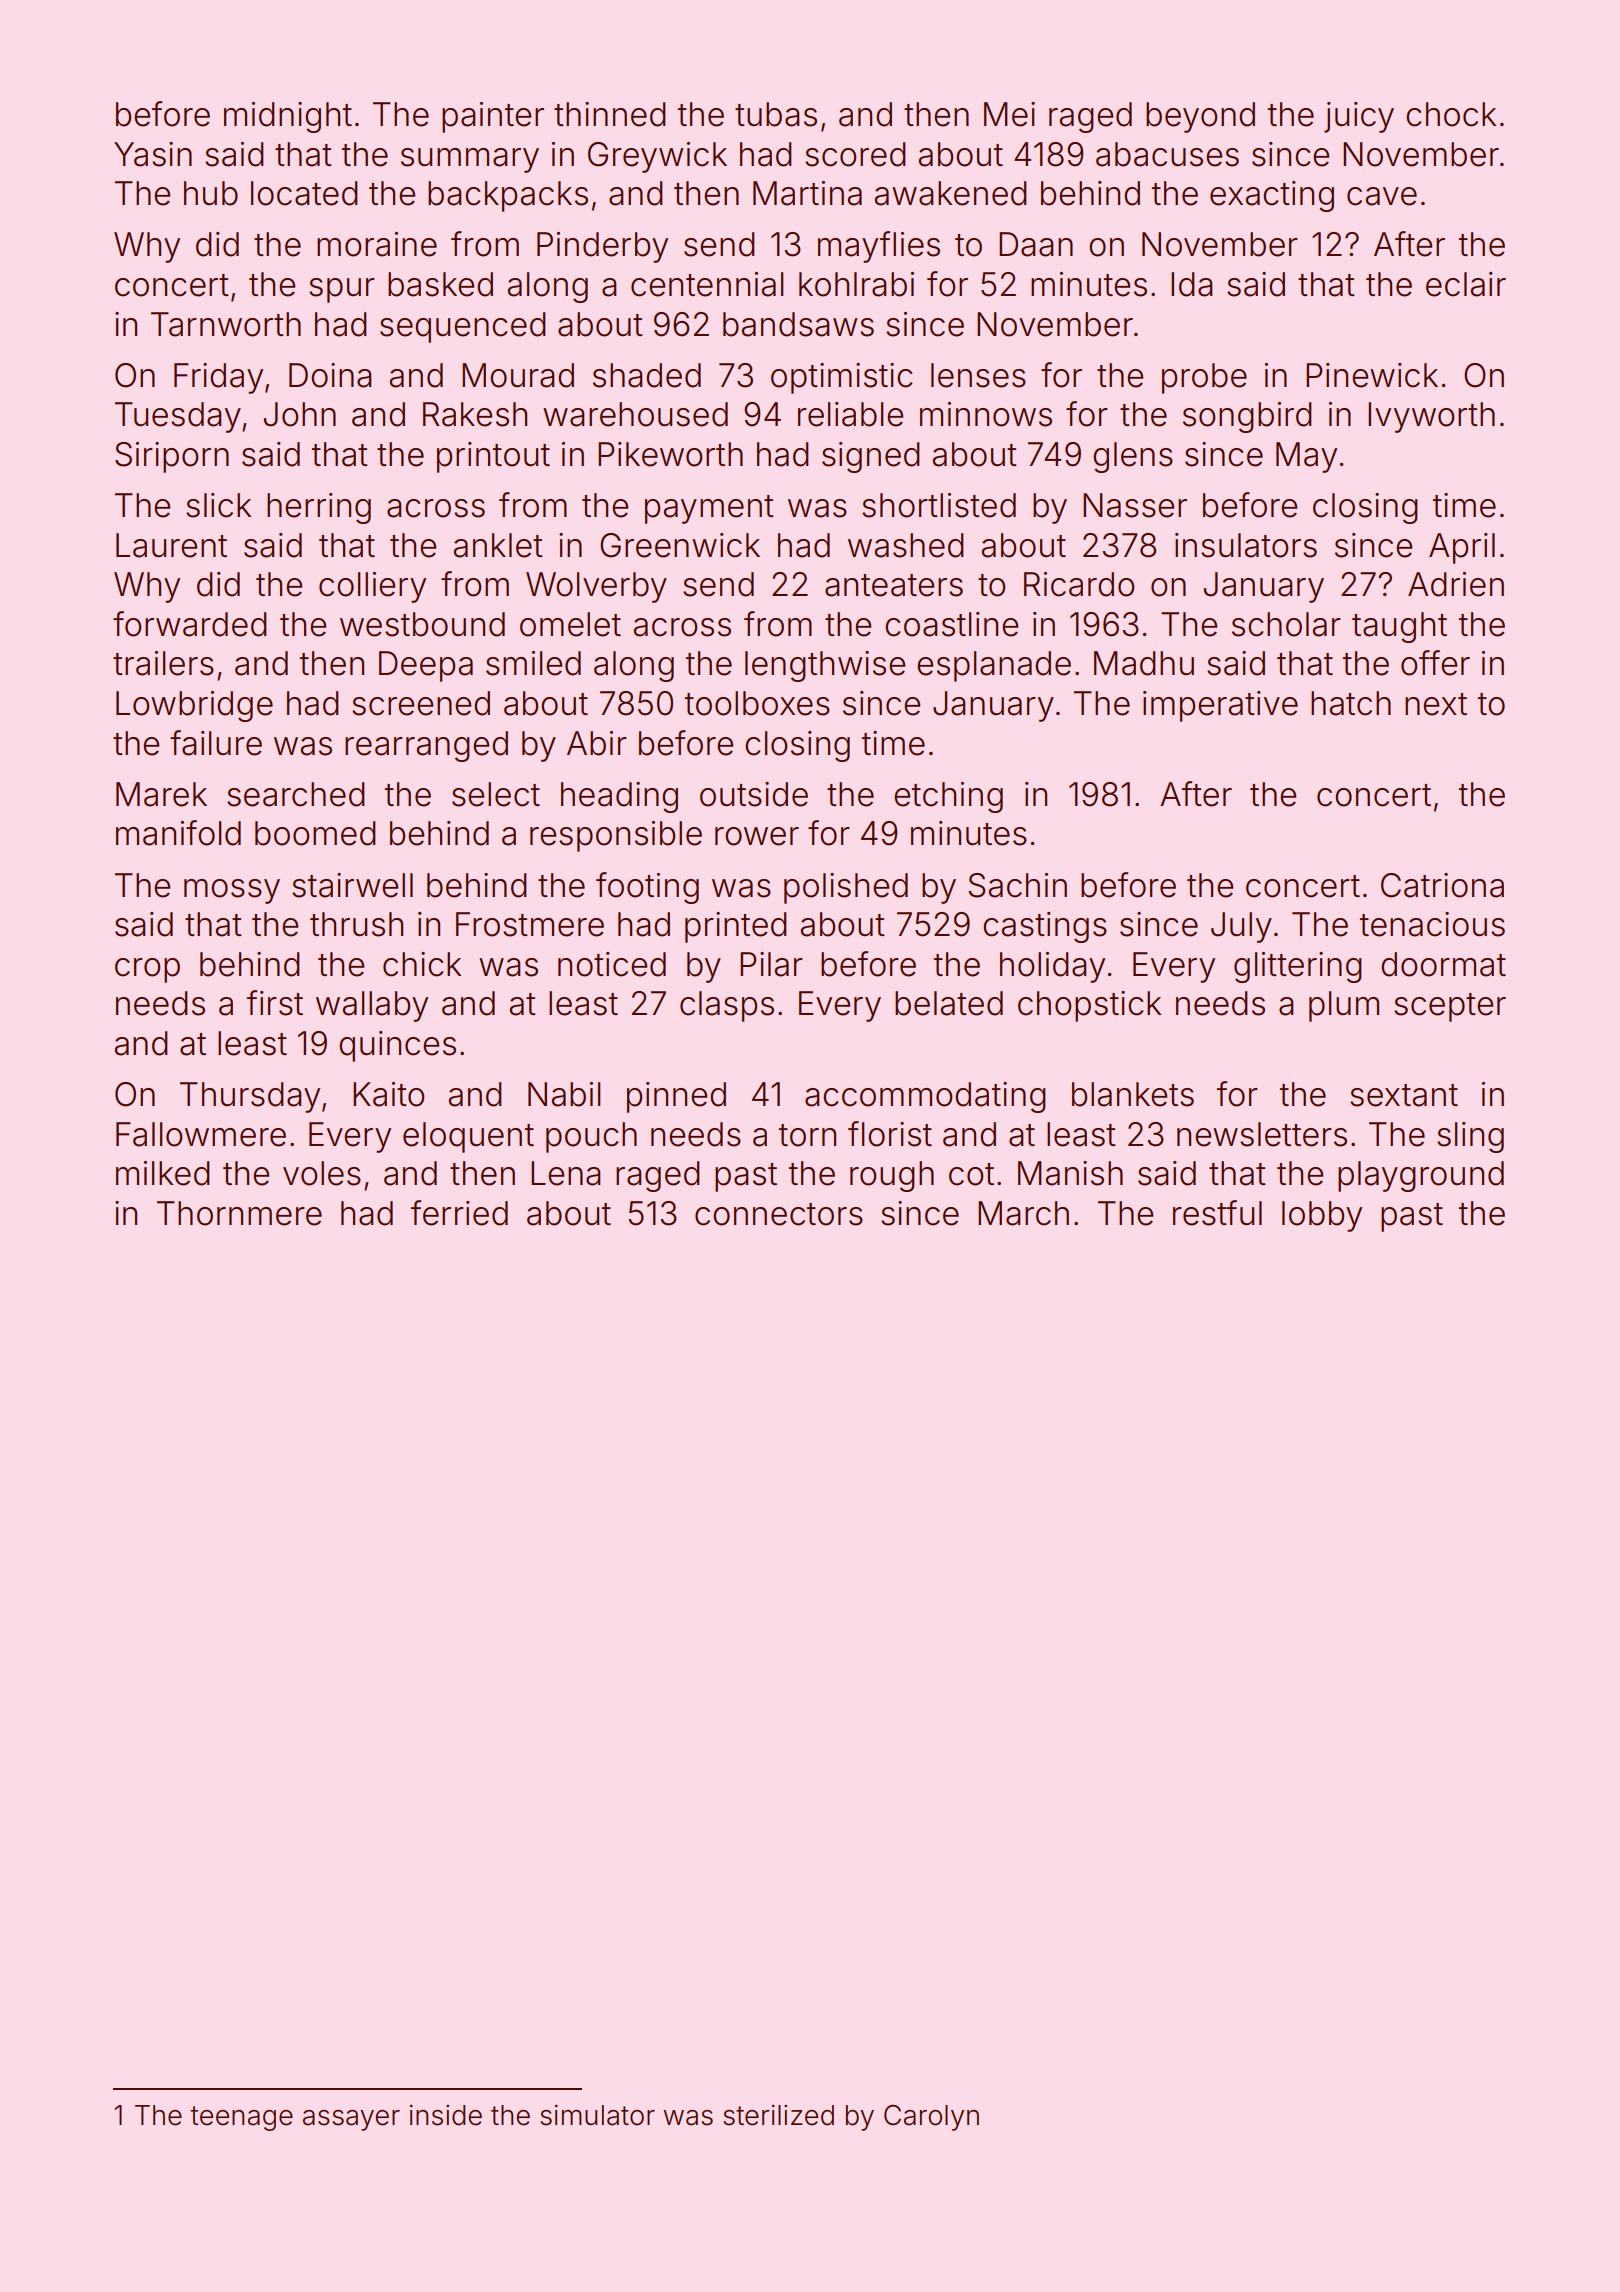  I want to click on connectors, so click(779, 1214).
